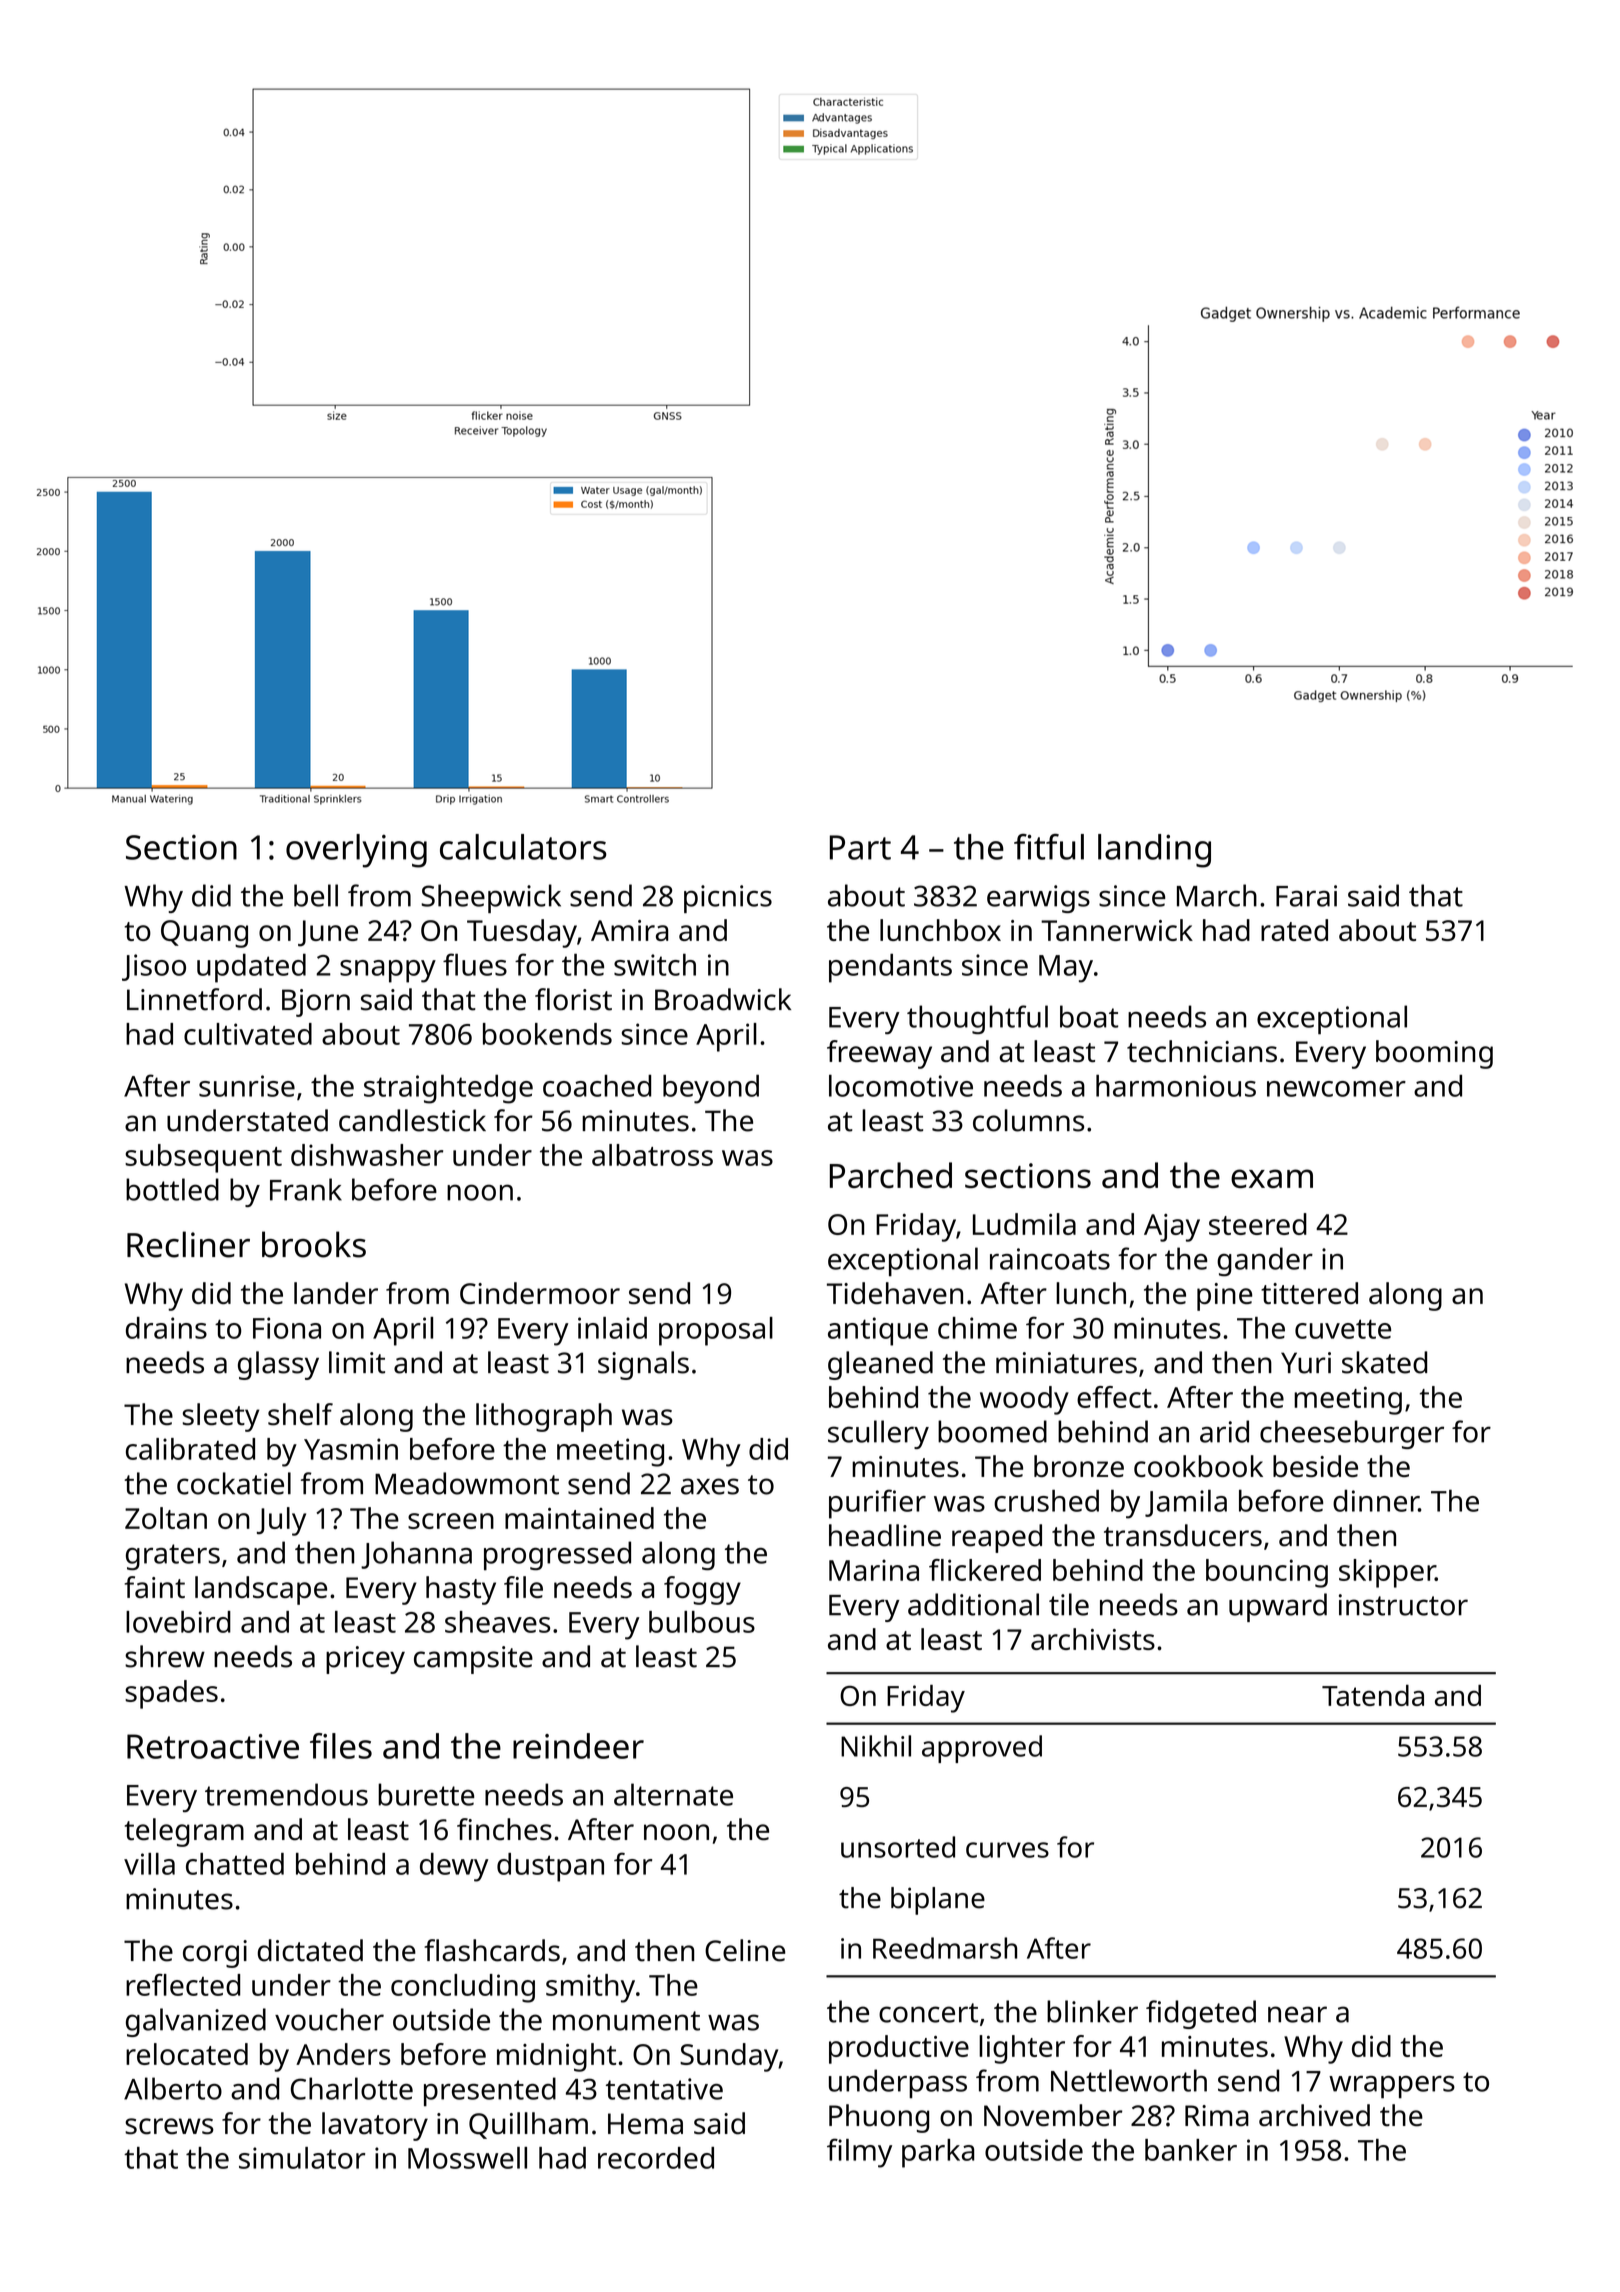 The image size is (1620, 2292). I want to click on Retroactive, so click(213, 1746).
